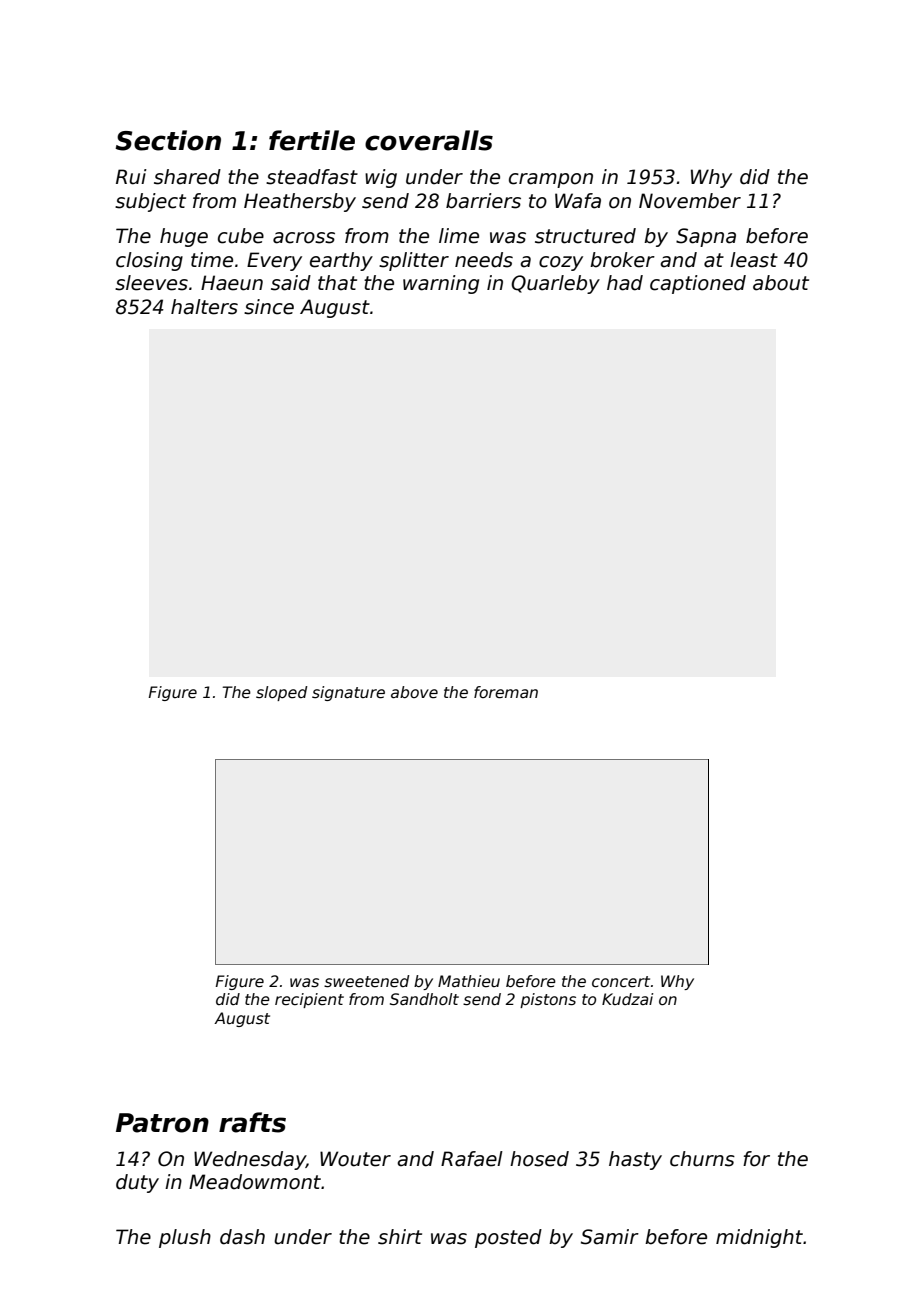 The height and width of the screenshot is (1314, 924). Describe the element at coordinates (282, 693) in the screenshot. I see `sloped` at that location.
